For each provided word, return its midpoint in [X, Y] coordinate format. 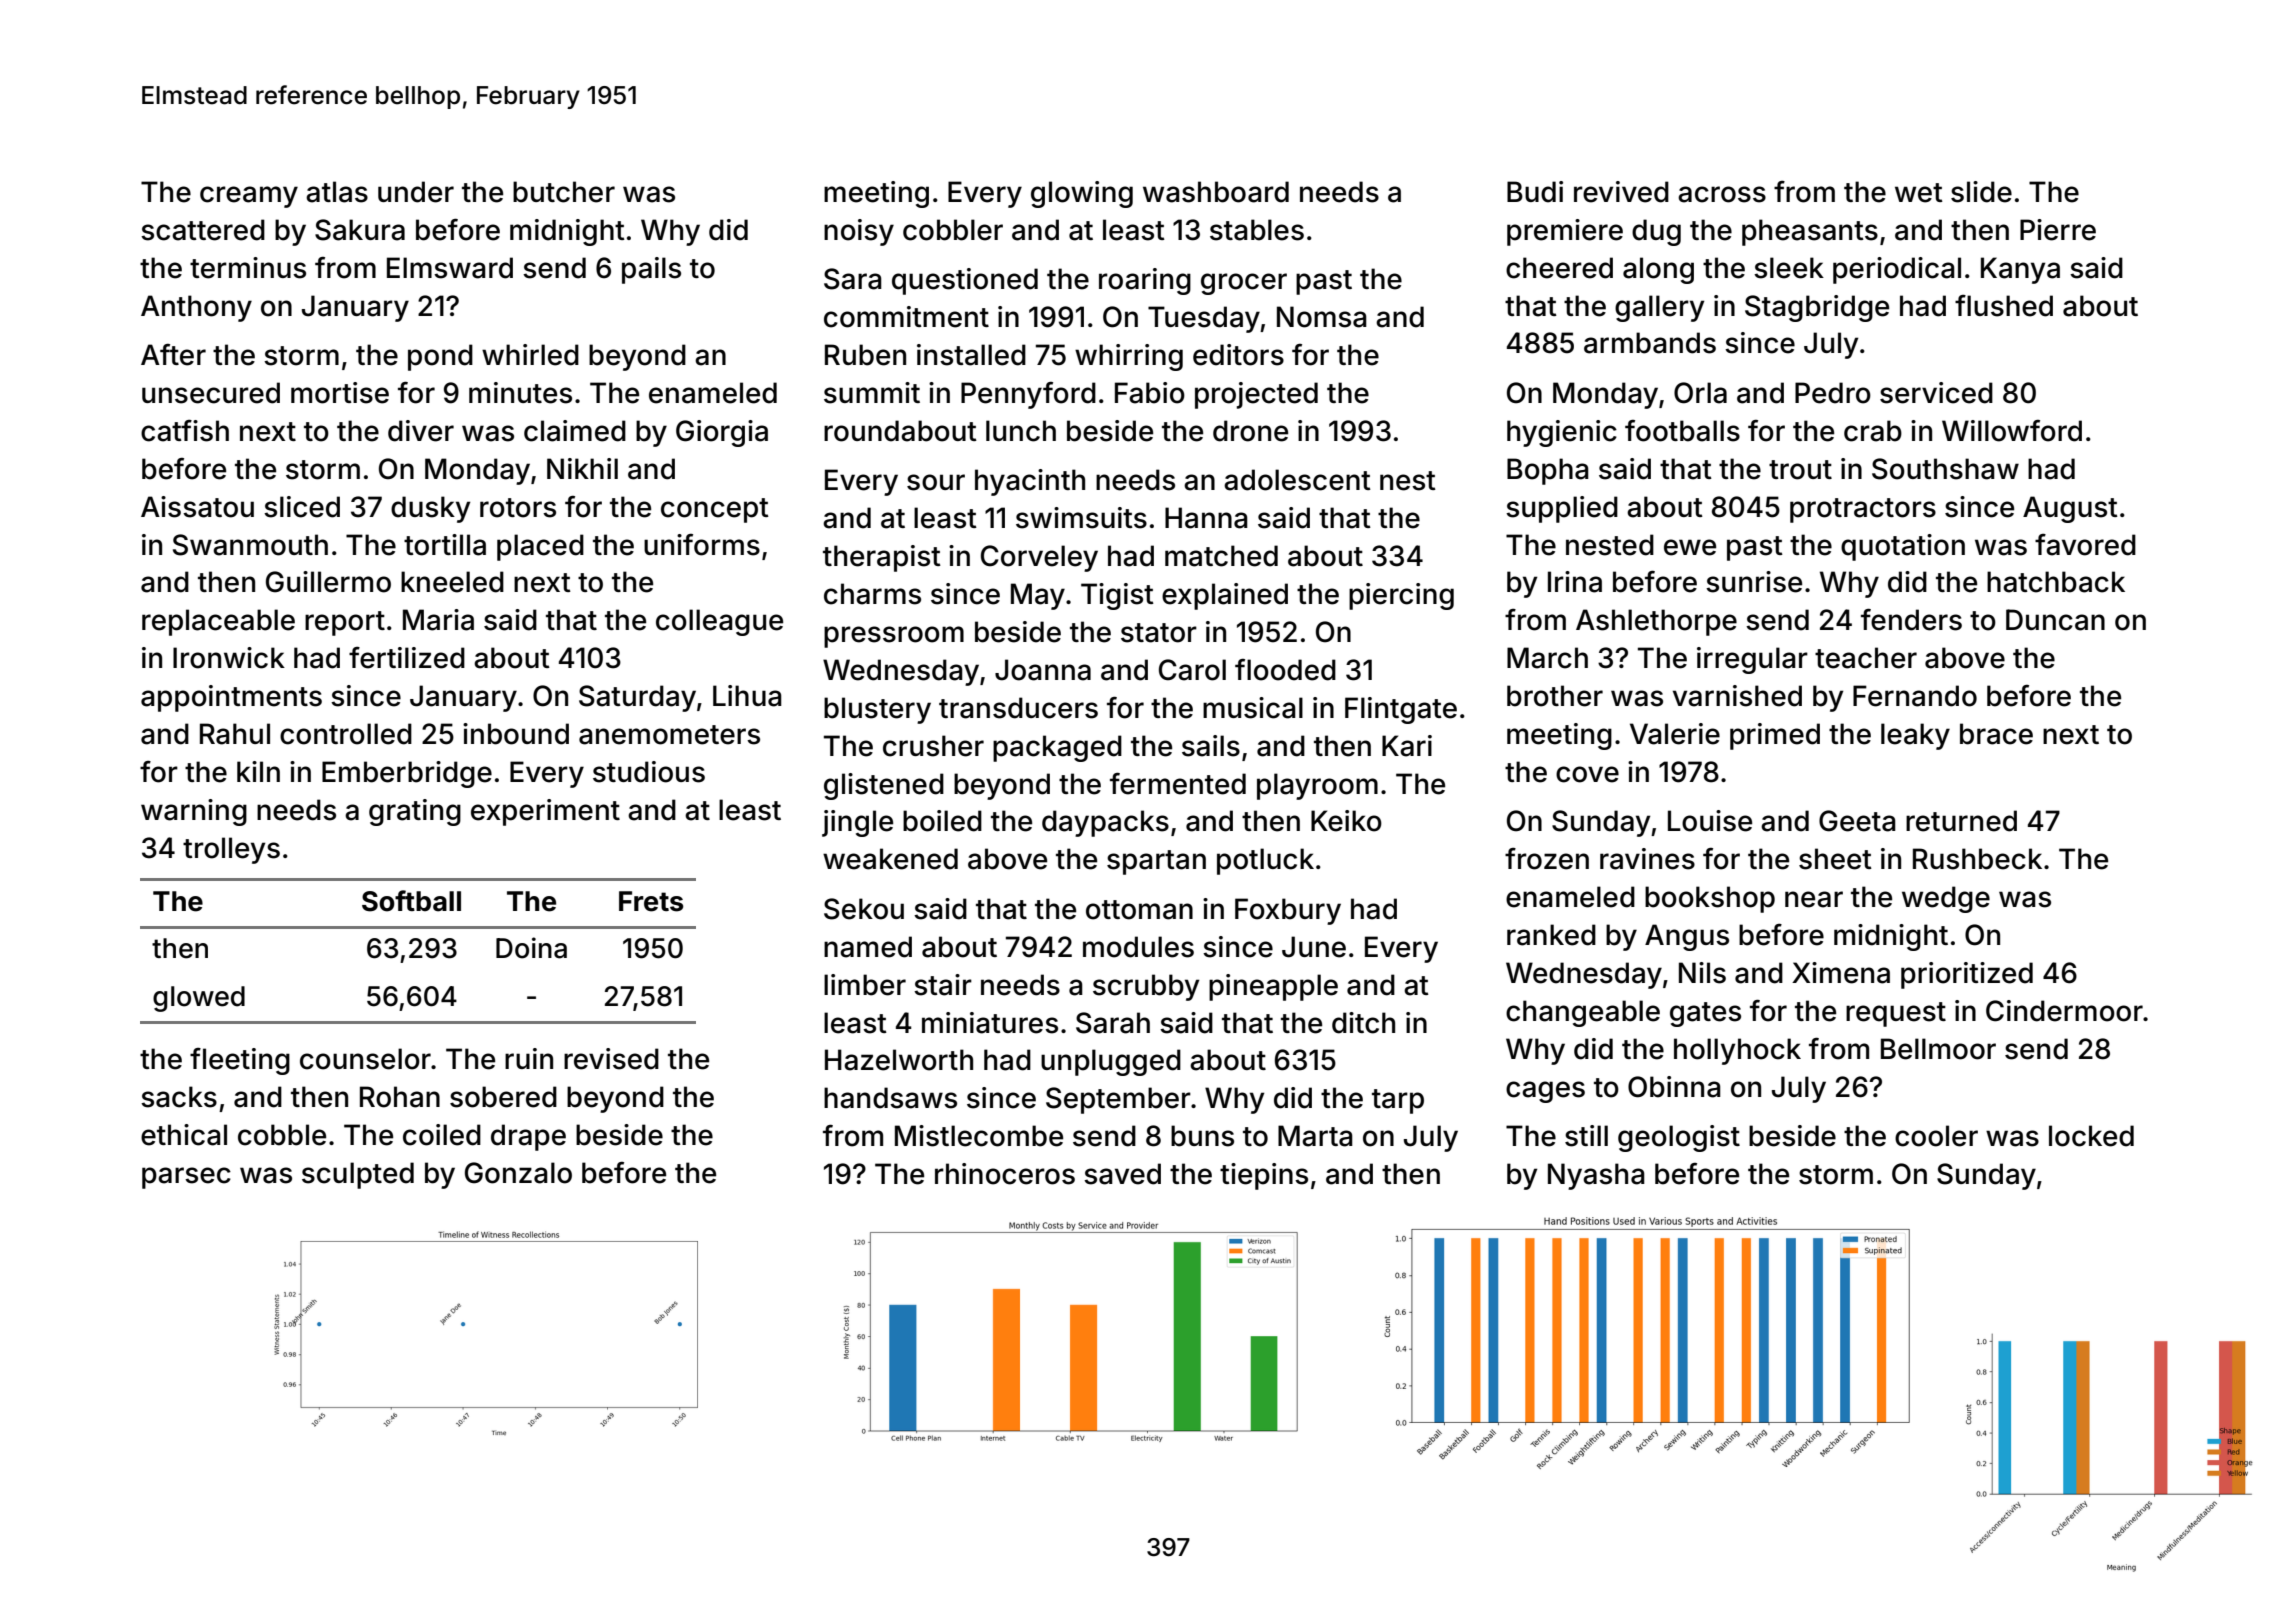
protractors [1863, 510]
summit [872, 393]
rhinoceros [1005, 1174]
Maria [438, 620]
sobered [503, 1097]
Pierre [2058, 230]
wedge [1946, 899]
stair [943, 985]
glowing [1082, 194]
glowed [199, 999]
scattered [203, 230]
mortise [340, 393]
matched [1221, 556]
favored [2085, 545]
